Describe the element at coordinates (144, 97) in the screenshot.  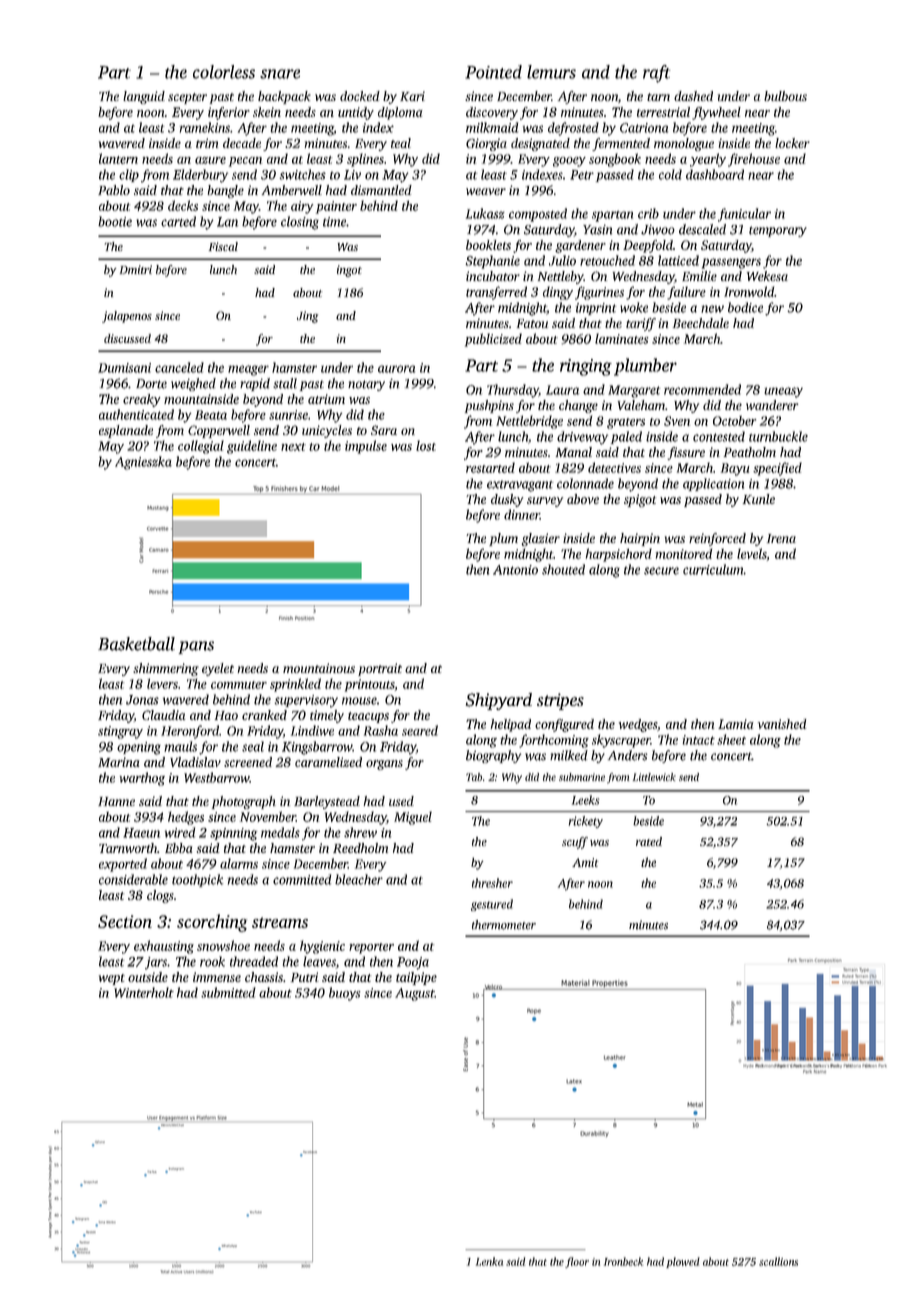
I see `languid` at that location.
